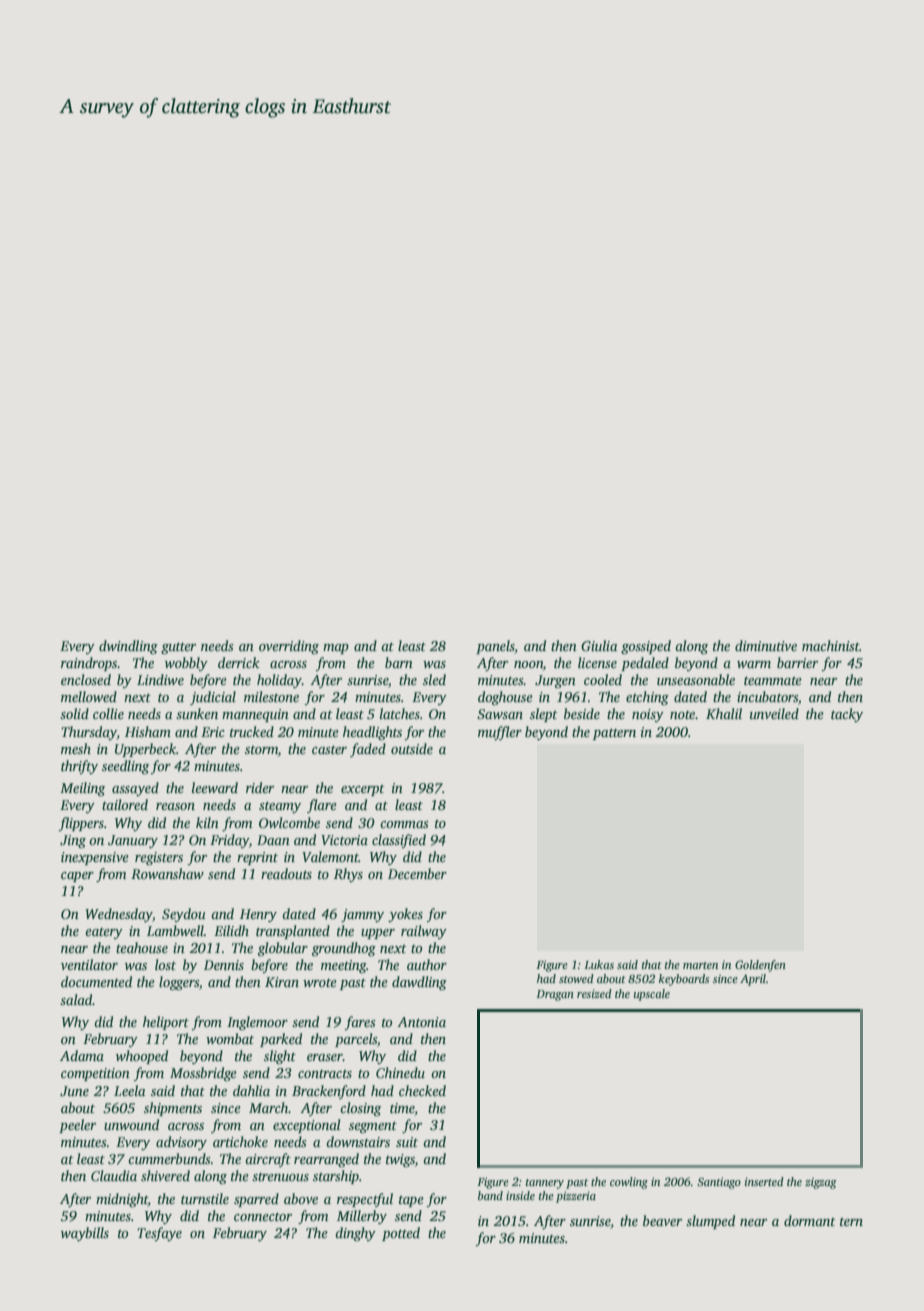  I want to click on author, so click(427, 964).
